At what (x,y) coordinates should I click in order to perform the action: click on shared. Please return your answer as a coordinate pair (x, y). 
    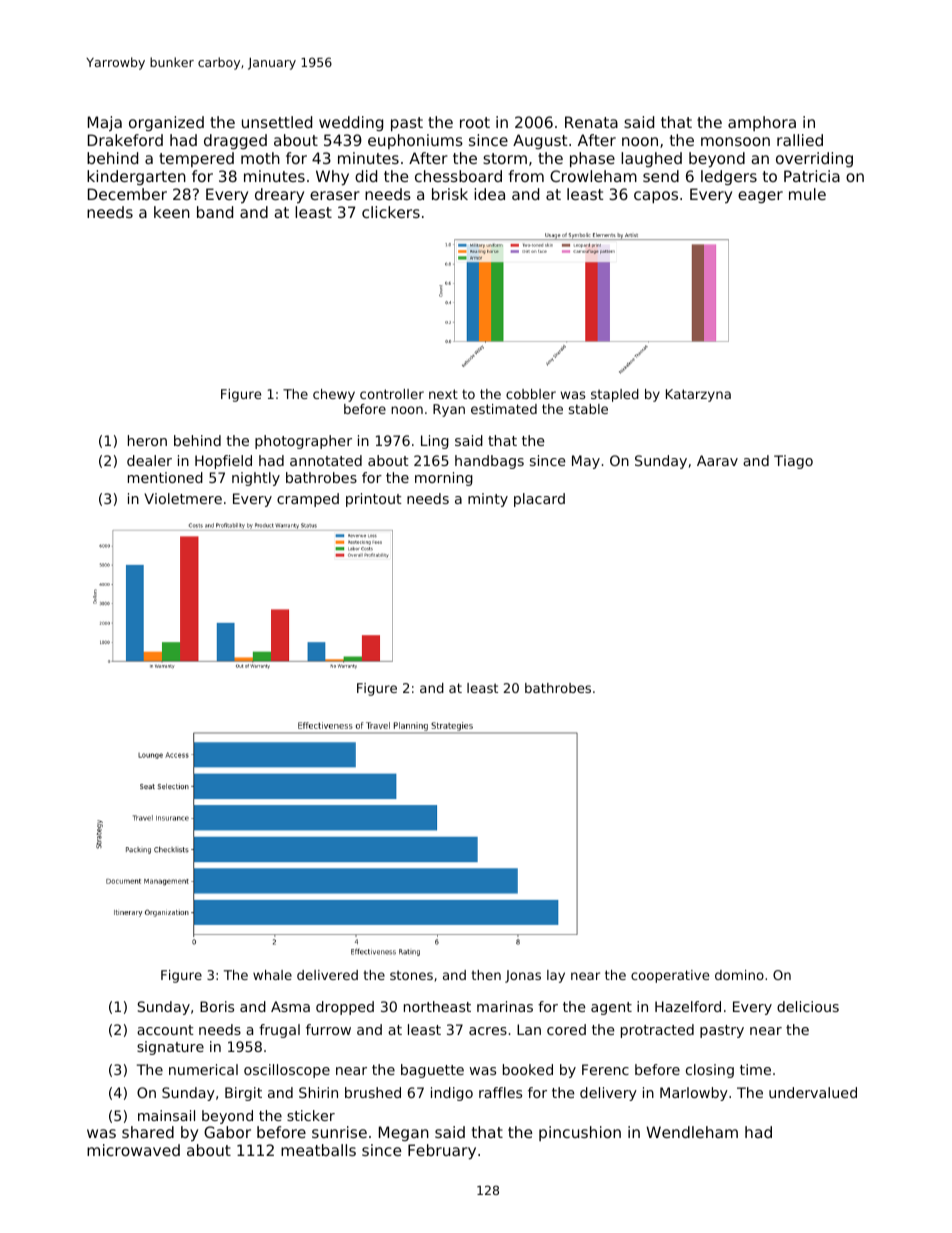
    Looking at the image, I should click on (148, 1132).
